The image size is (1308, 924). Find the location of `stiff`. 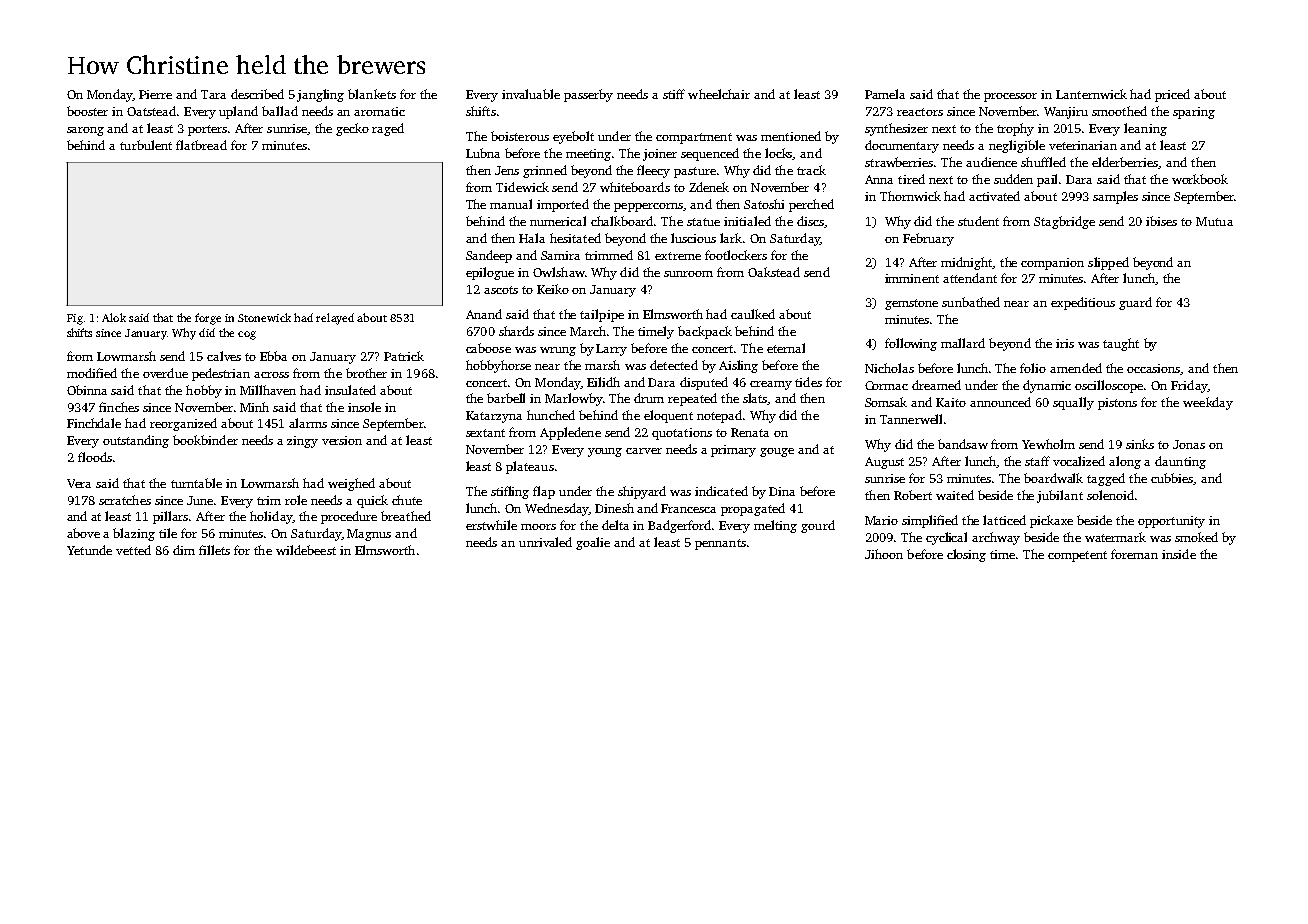

stiff is located at coordinates (674, 94).
